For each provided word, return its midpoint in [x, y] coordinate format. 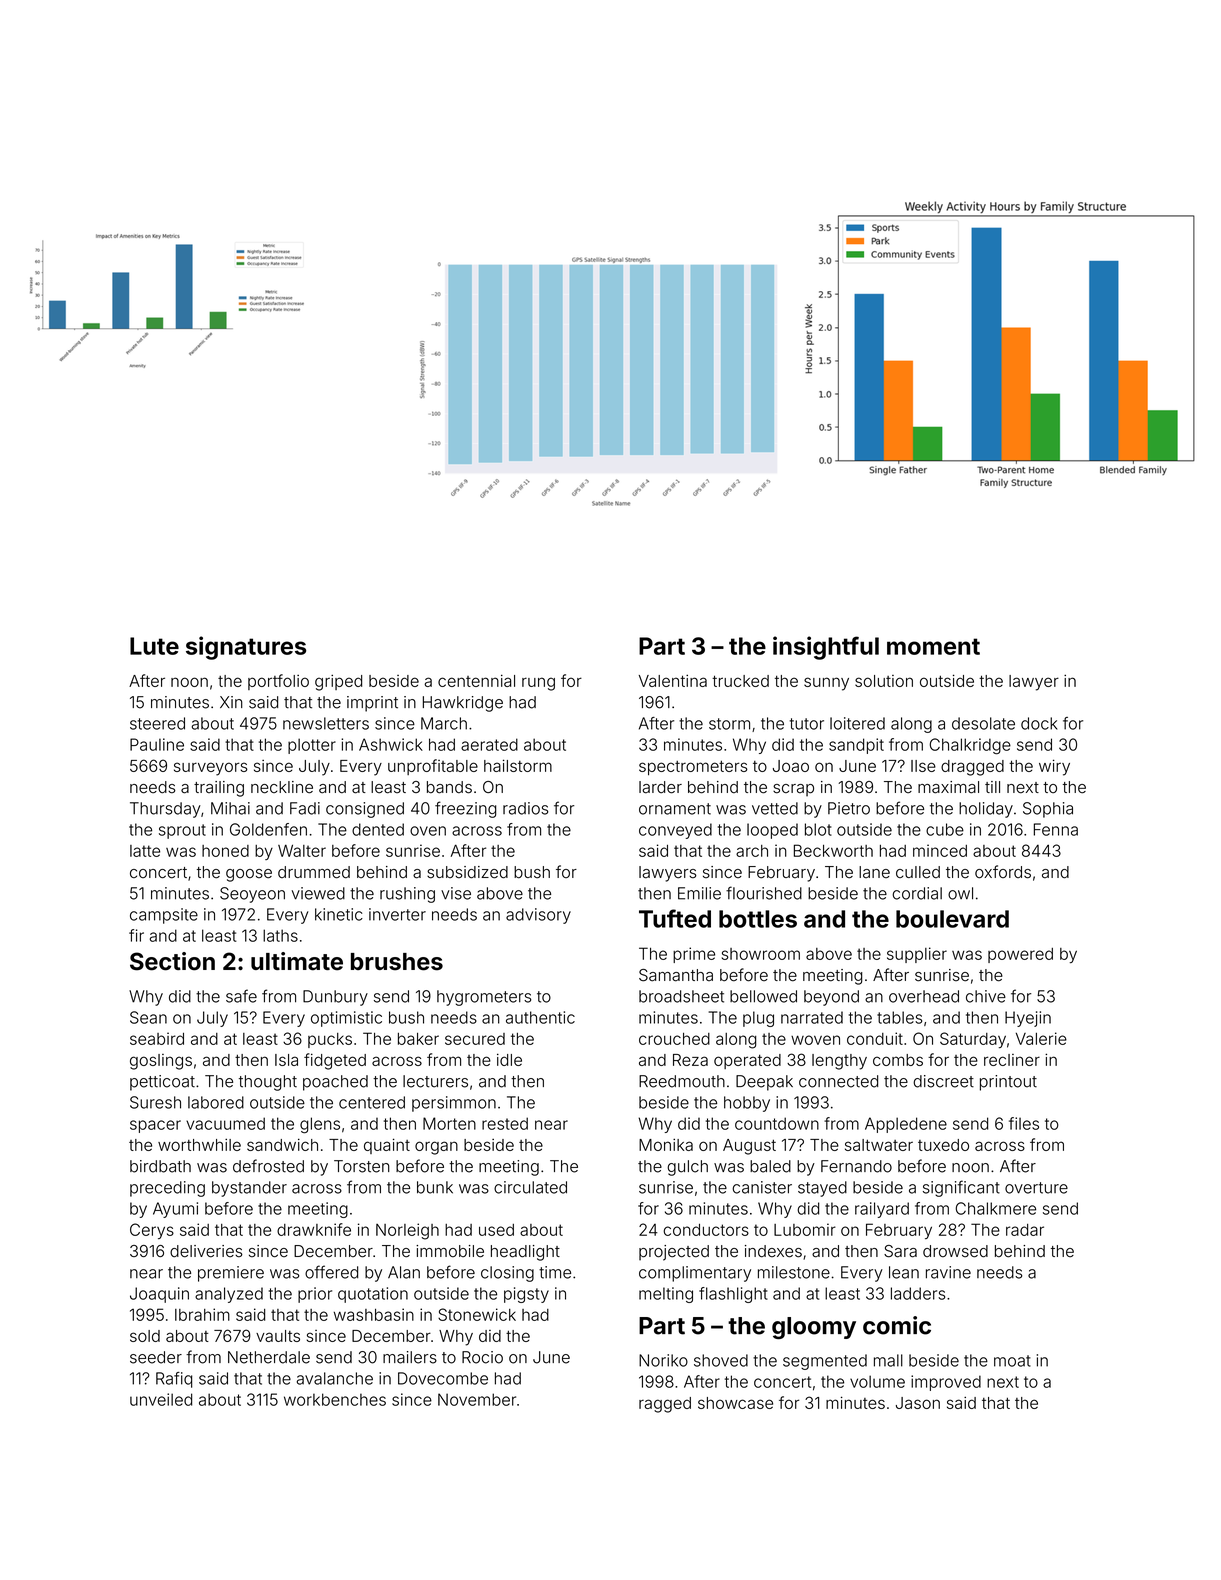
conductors [706, 1230]
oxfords [1003, 872]
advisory [538, 916]
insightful [826, 648]
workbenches [335, 1399]
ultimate [297, 961]
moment [933, 646]
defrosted [268, 1166]
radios [525, 808]
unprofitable [433, 767]
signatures [246, 648]
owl [960, 893]
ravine [948, 1272]
